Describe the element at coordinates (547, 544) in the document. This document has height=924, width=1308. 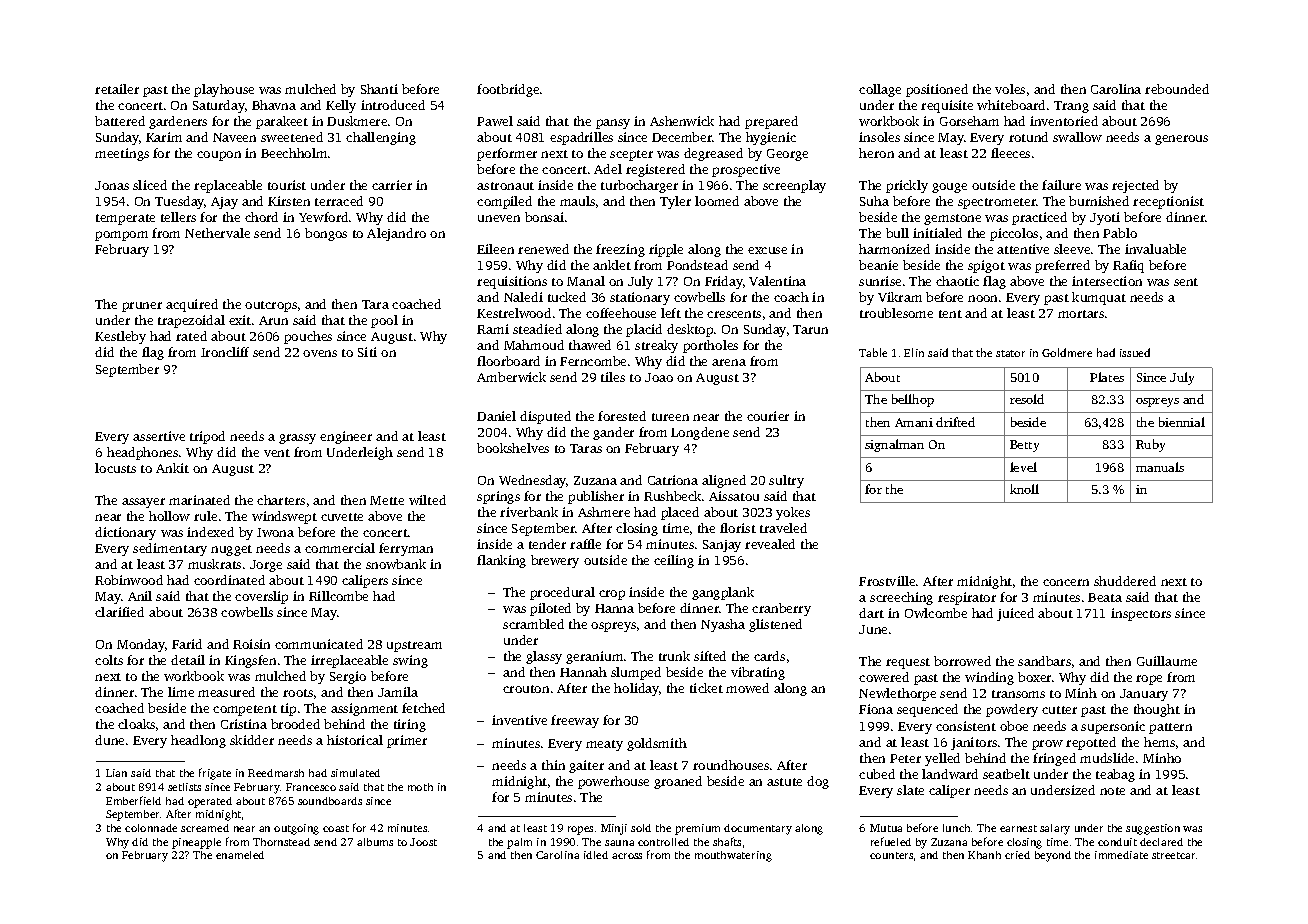
I see `tender` at that location.
